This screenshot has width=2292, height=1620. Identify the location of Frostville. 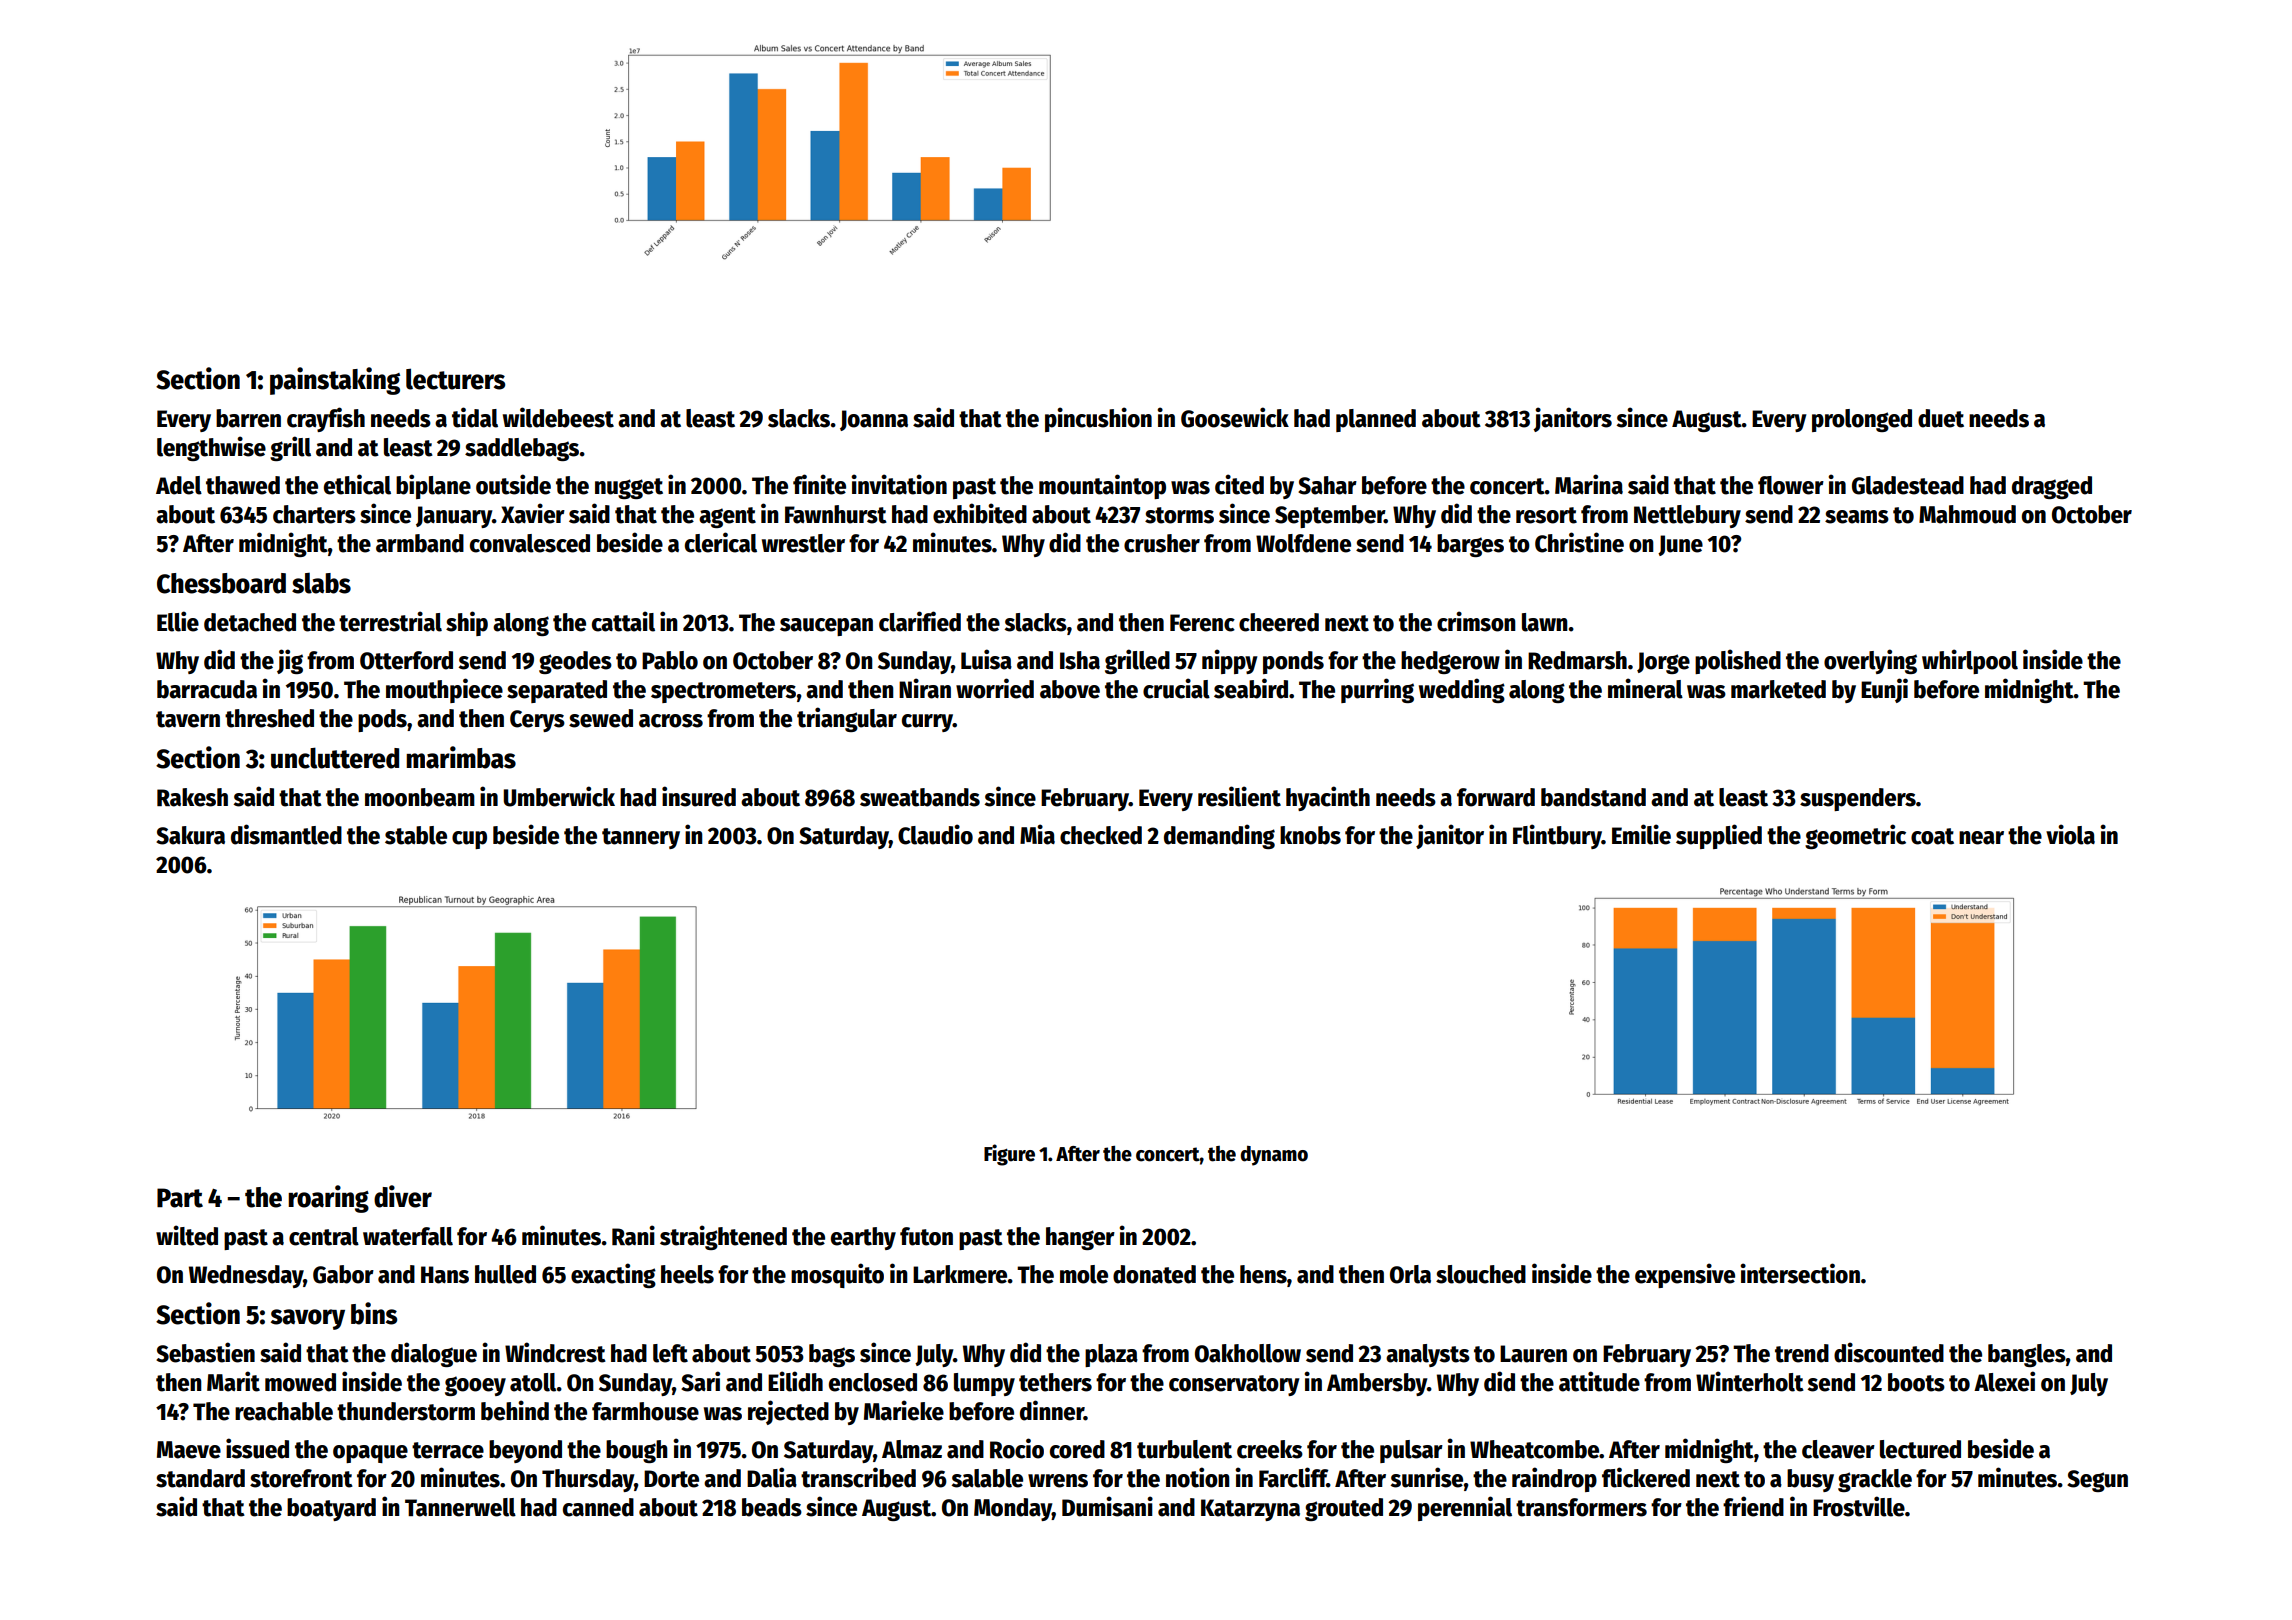
(1859, 1506).
